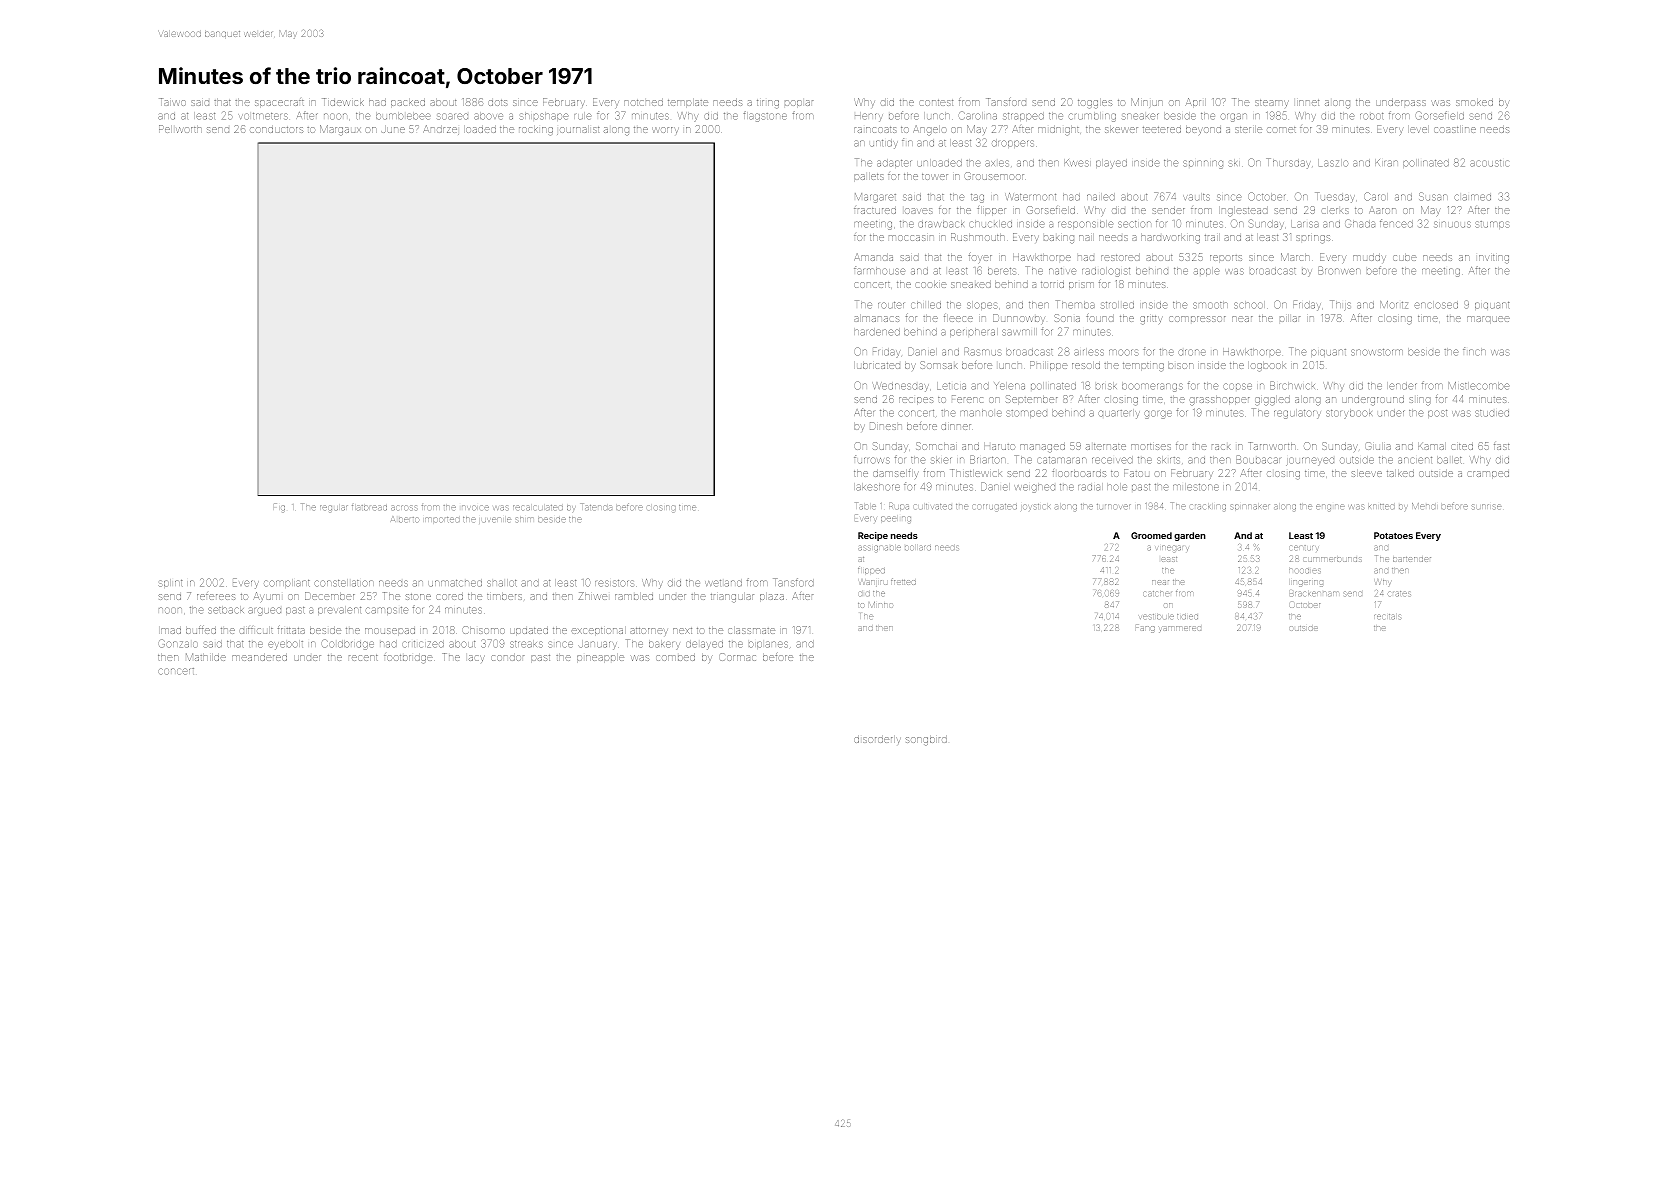 The image size is (1668, 1179). Describe the element at coordinates (926, 741) in the screenshot. I see `songbird` at that location.
